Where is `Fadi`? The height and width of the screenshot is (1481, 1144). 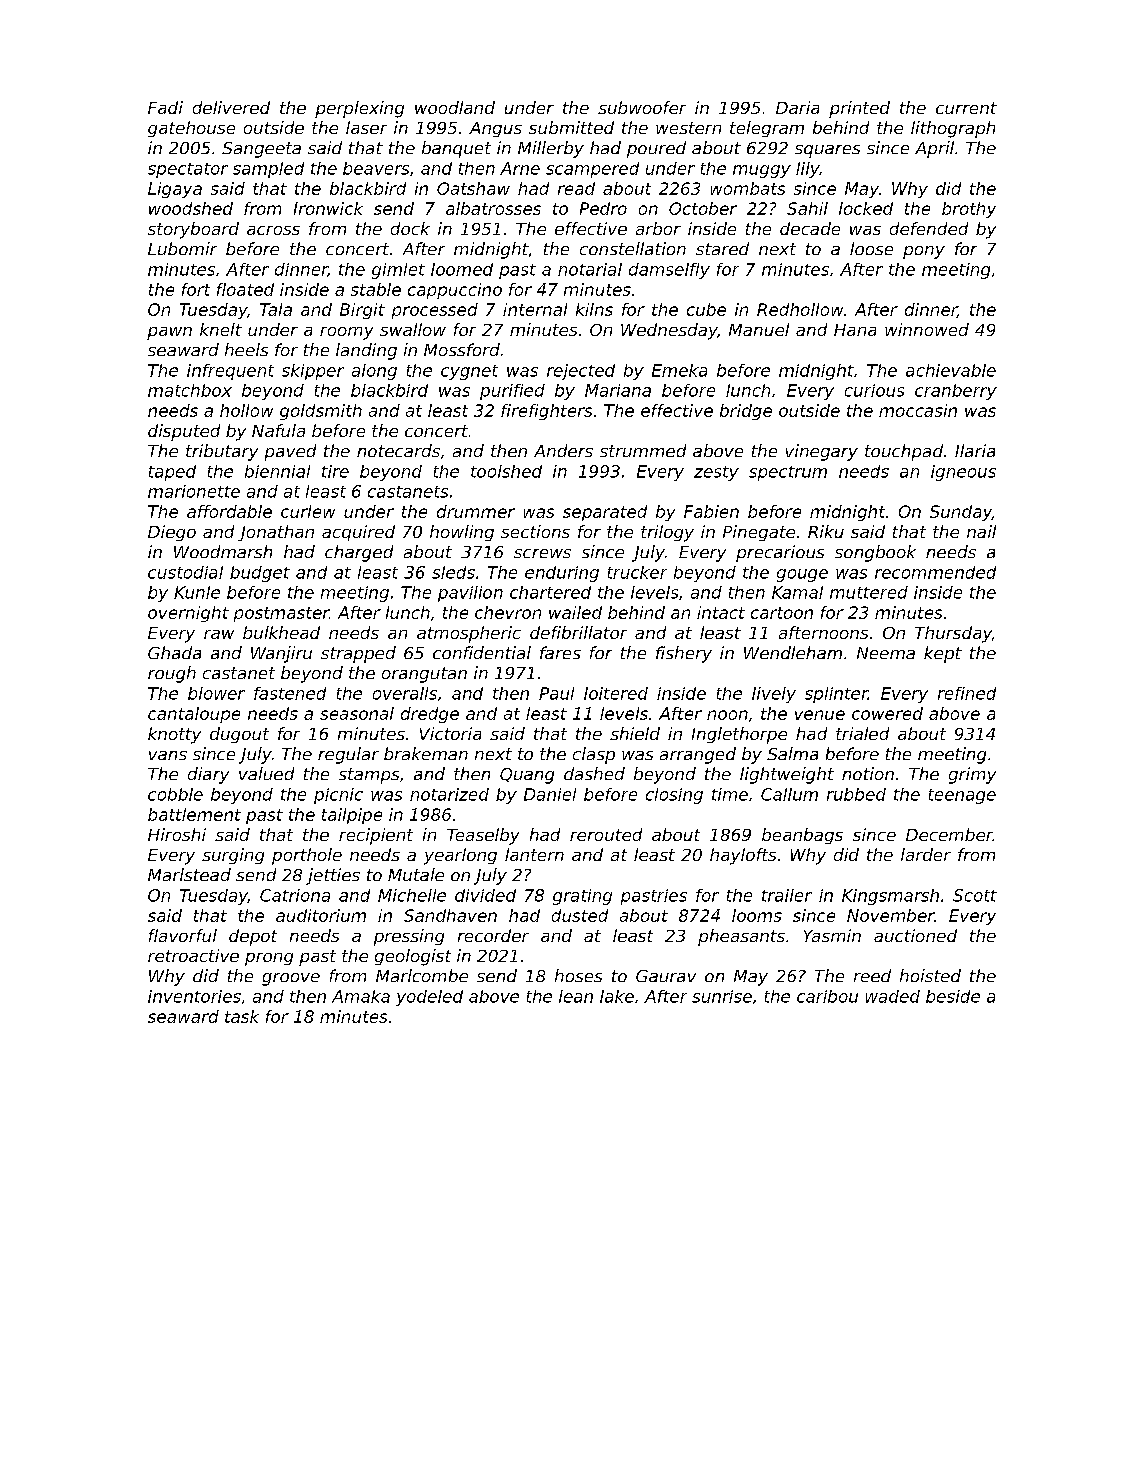 Fadi is located at coordinates (165, 107).
